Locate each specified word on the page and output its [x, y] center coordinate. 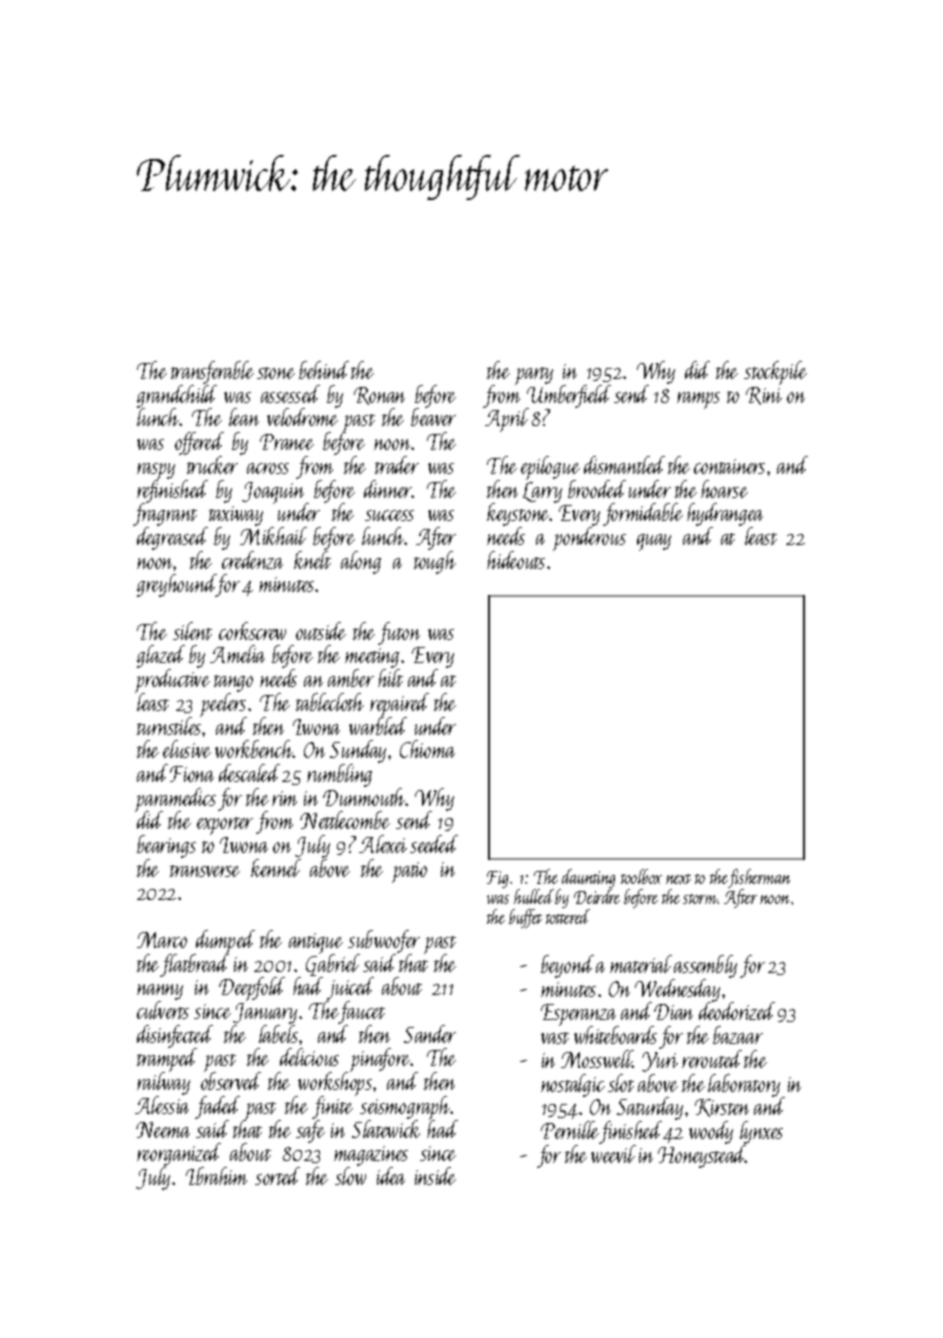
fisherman [759, 878]
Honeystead [702, 1156]
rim [284, 798]
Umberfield [569, 396]
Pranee [287, 442]
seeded [434, 844]
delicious [309, 1057]
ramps [698, 400]
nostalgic [573, 1085]
